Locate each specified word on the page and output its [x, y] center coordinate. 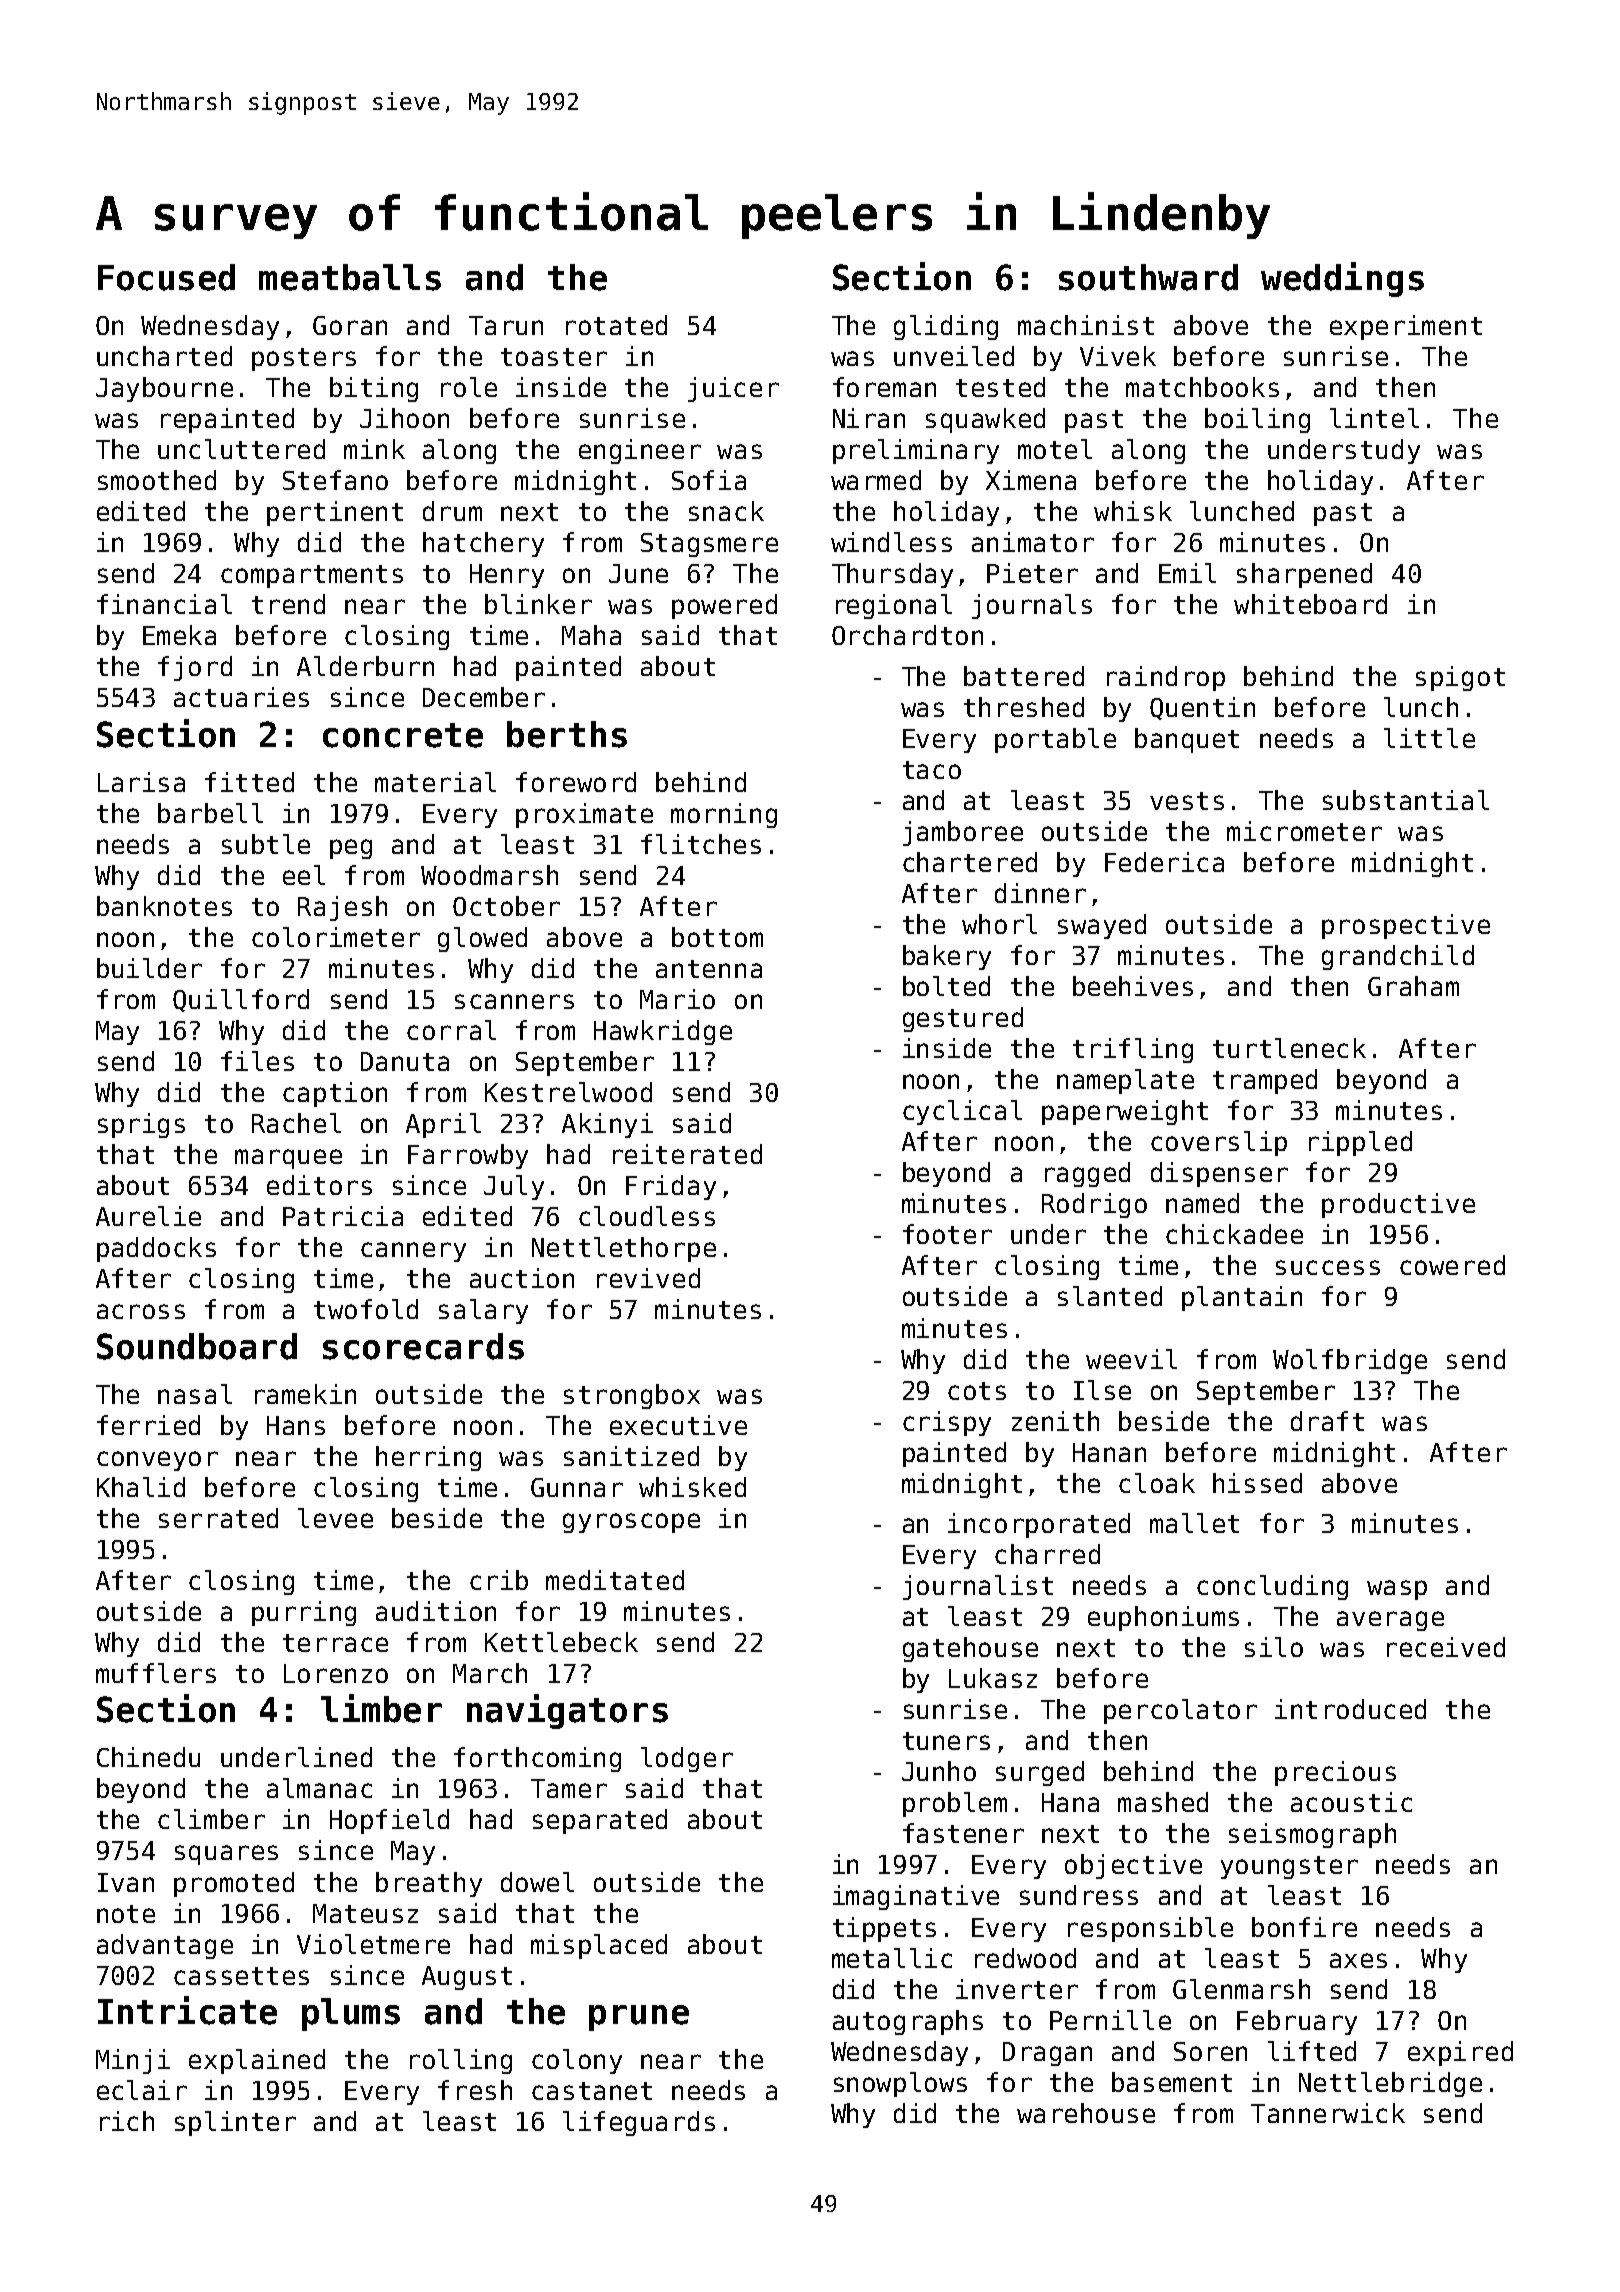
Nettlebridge [1390, 2084]
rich [127, 2121]
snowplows [900, 2084]
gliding [946, 327]
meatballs [350, 277]
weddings [1342, 279]
